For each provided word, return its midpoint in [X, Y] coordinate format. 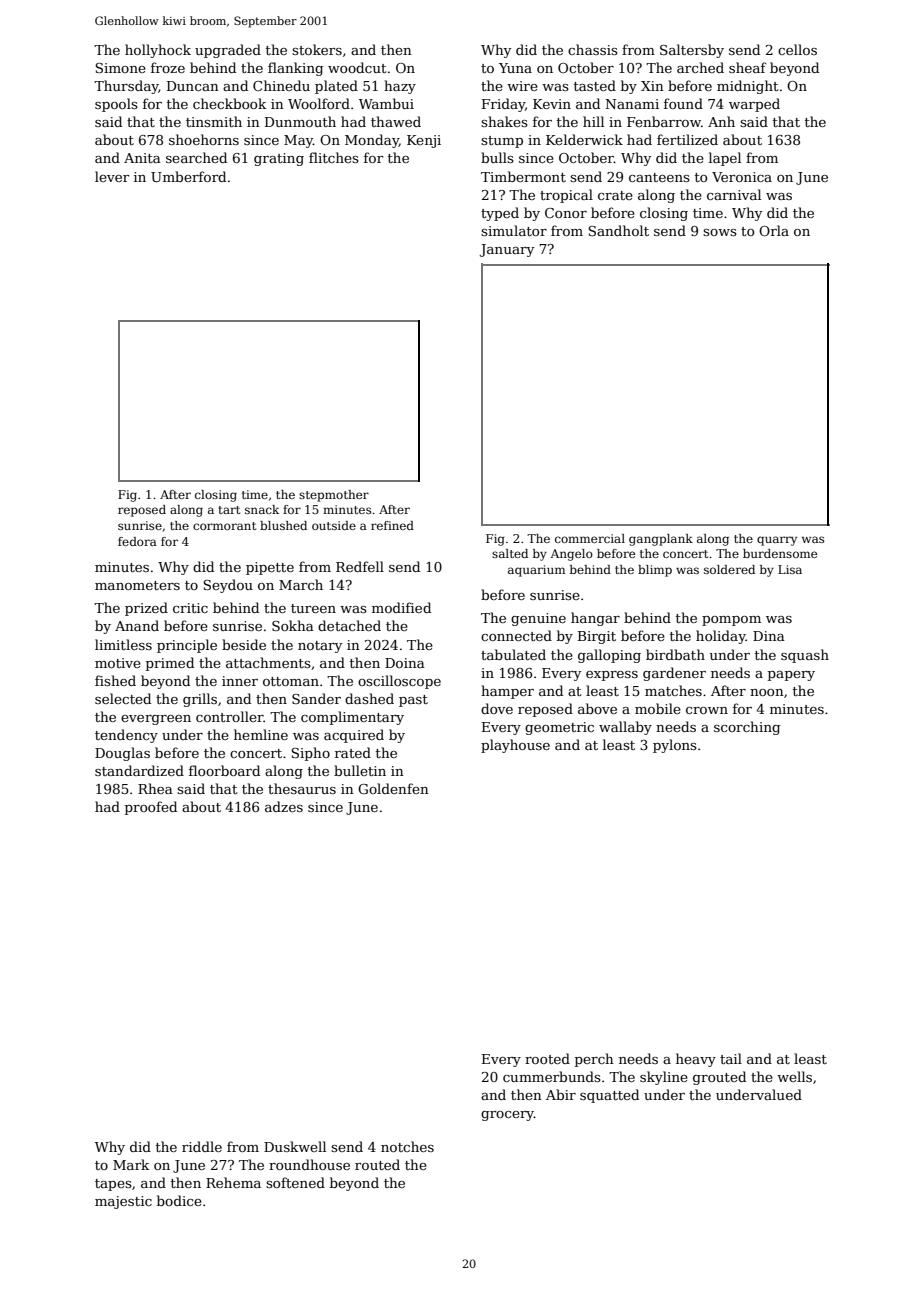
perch [594, 1060]
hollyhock [158, 51]
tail [731, 1058]
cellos [797, 49]
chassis [593, 49]
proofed [151, 808]
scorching [747, 728]
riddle [202, 1146]
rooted [547, 1058]
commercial [590, 538]
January [507, 250]
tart [229, 510]
